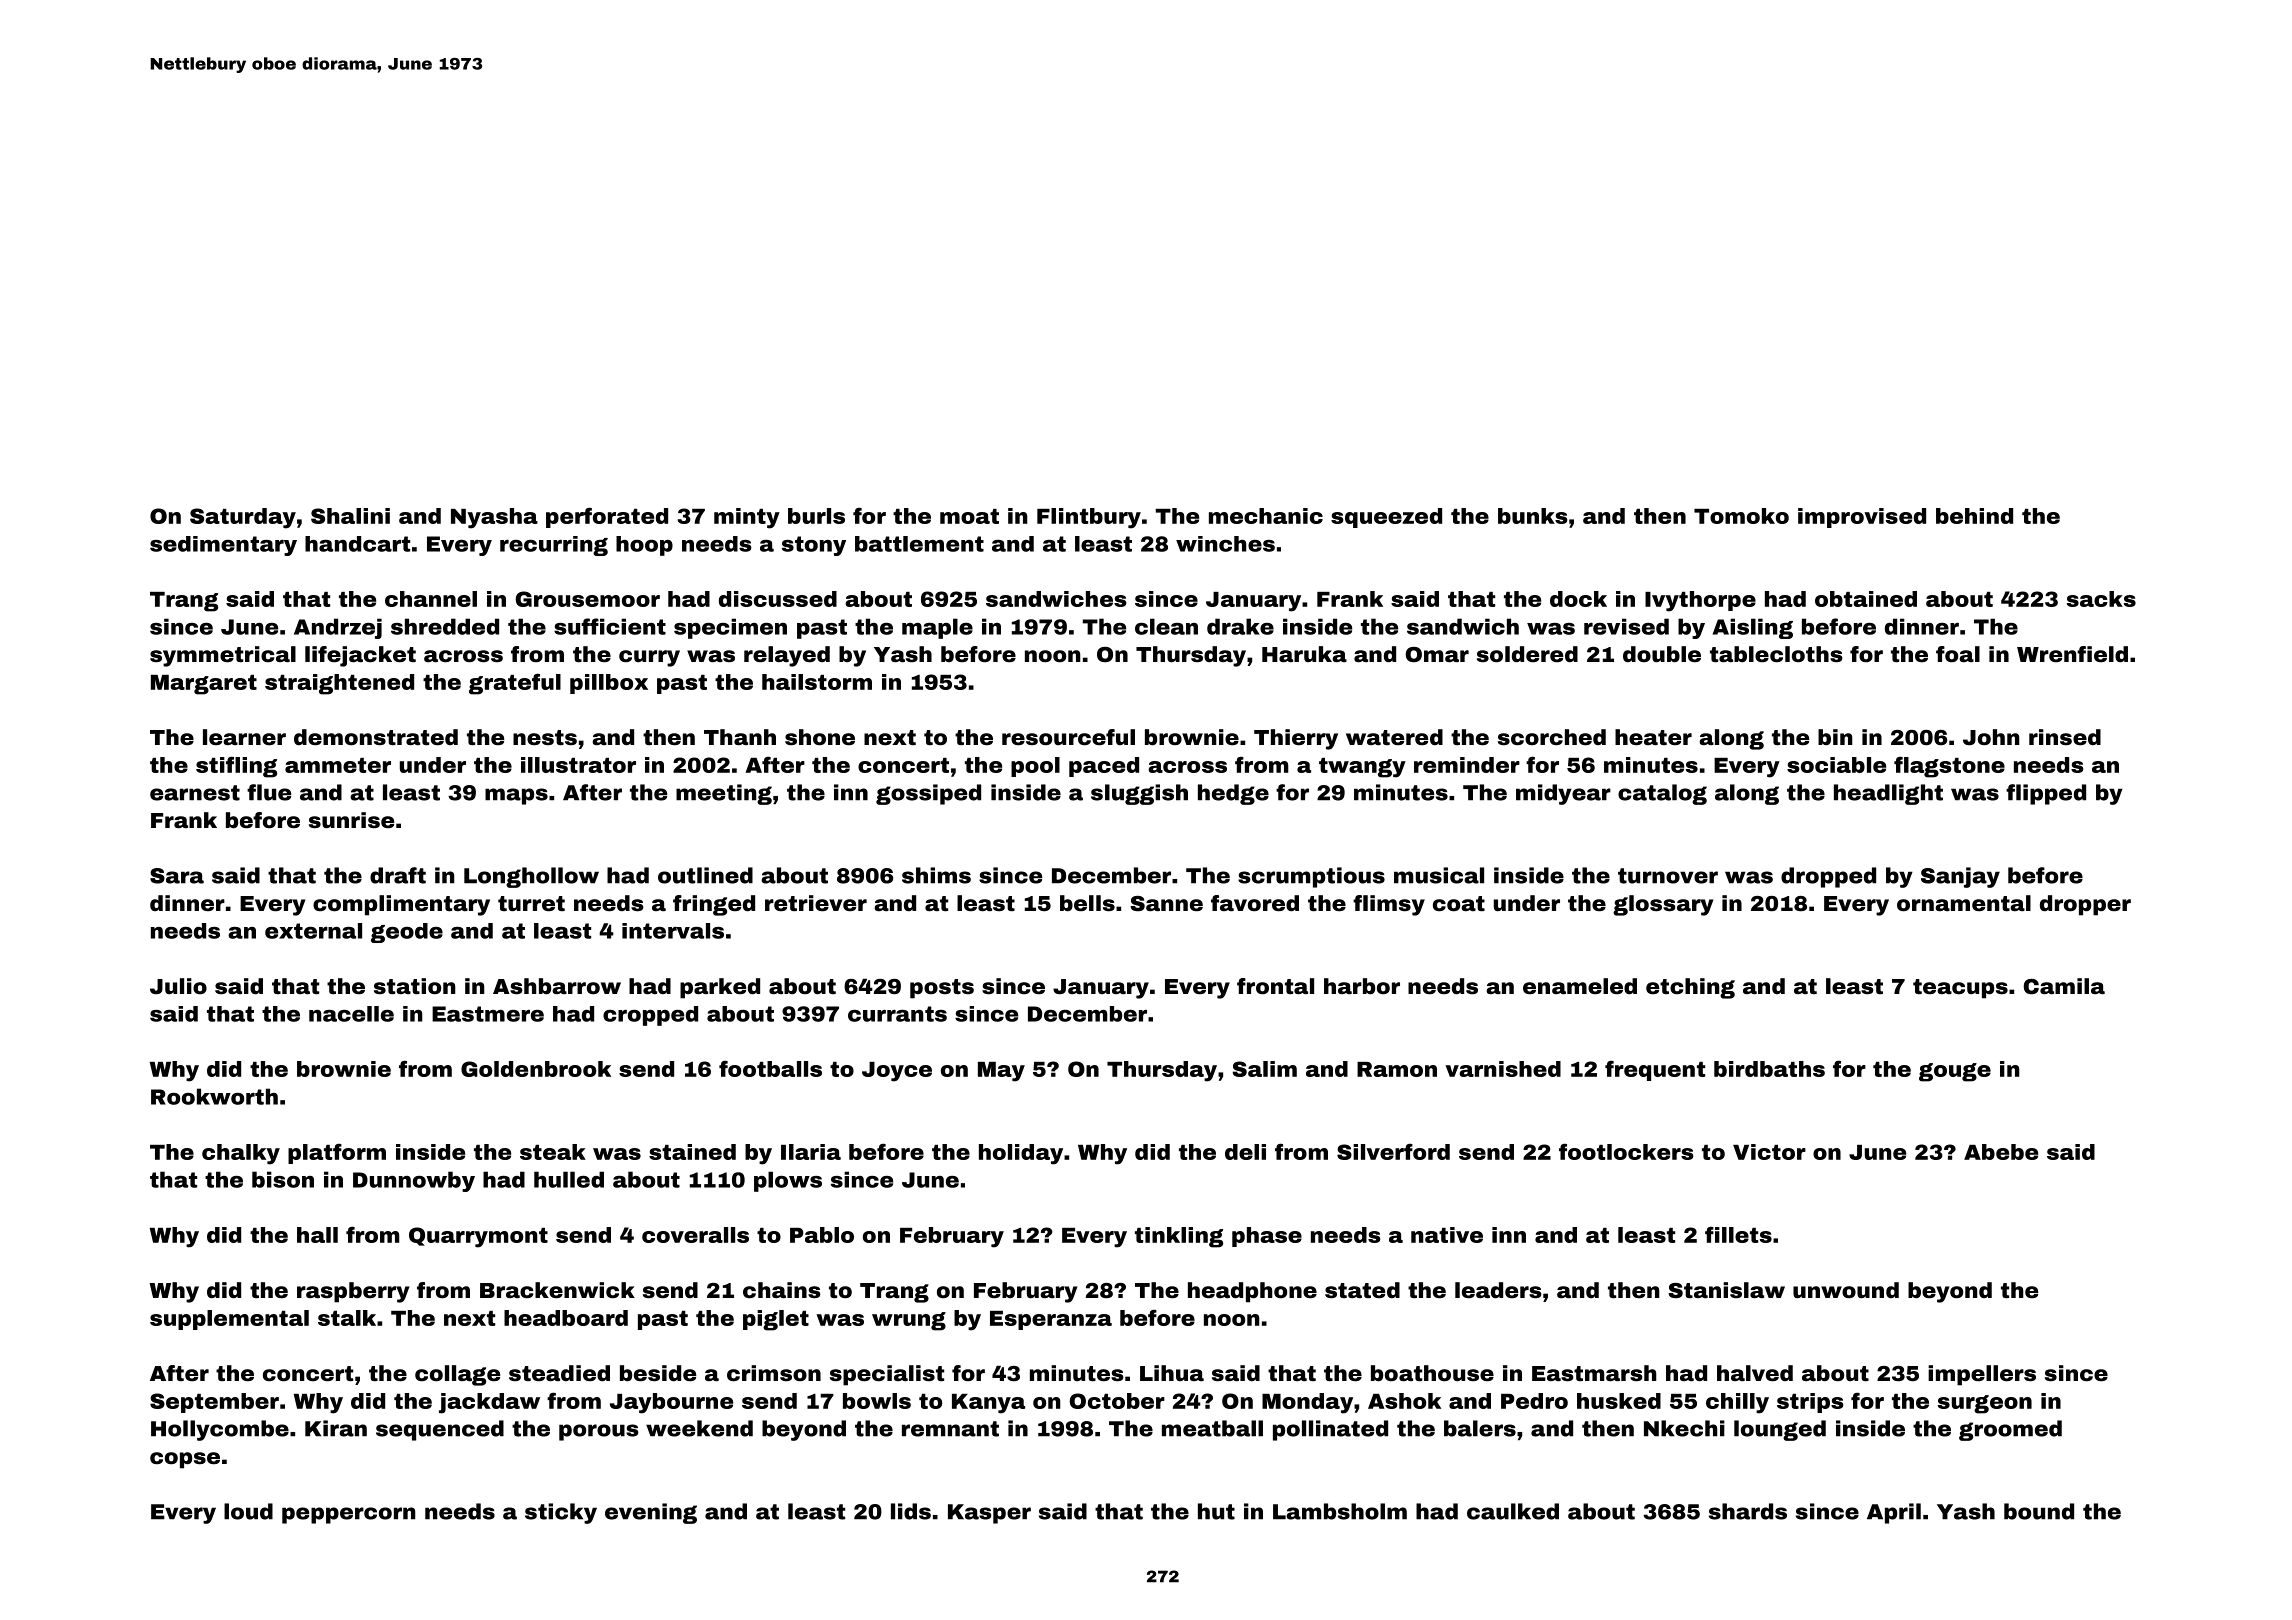  What do you see at coordinates (2046, 794) in the document?
I see `flipped` at bounding box center [2046, 794].
